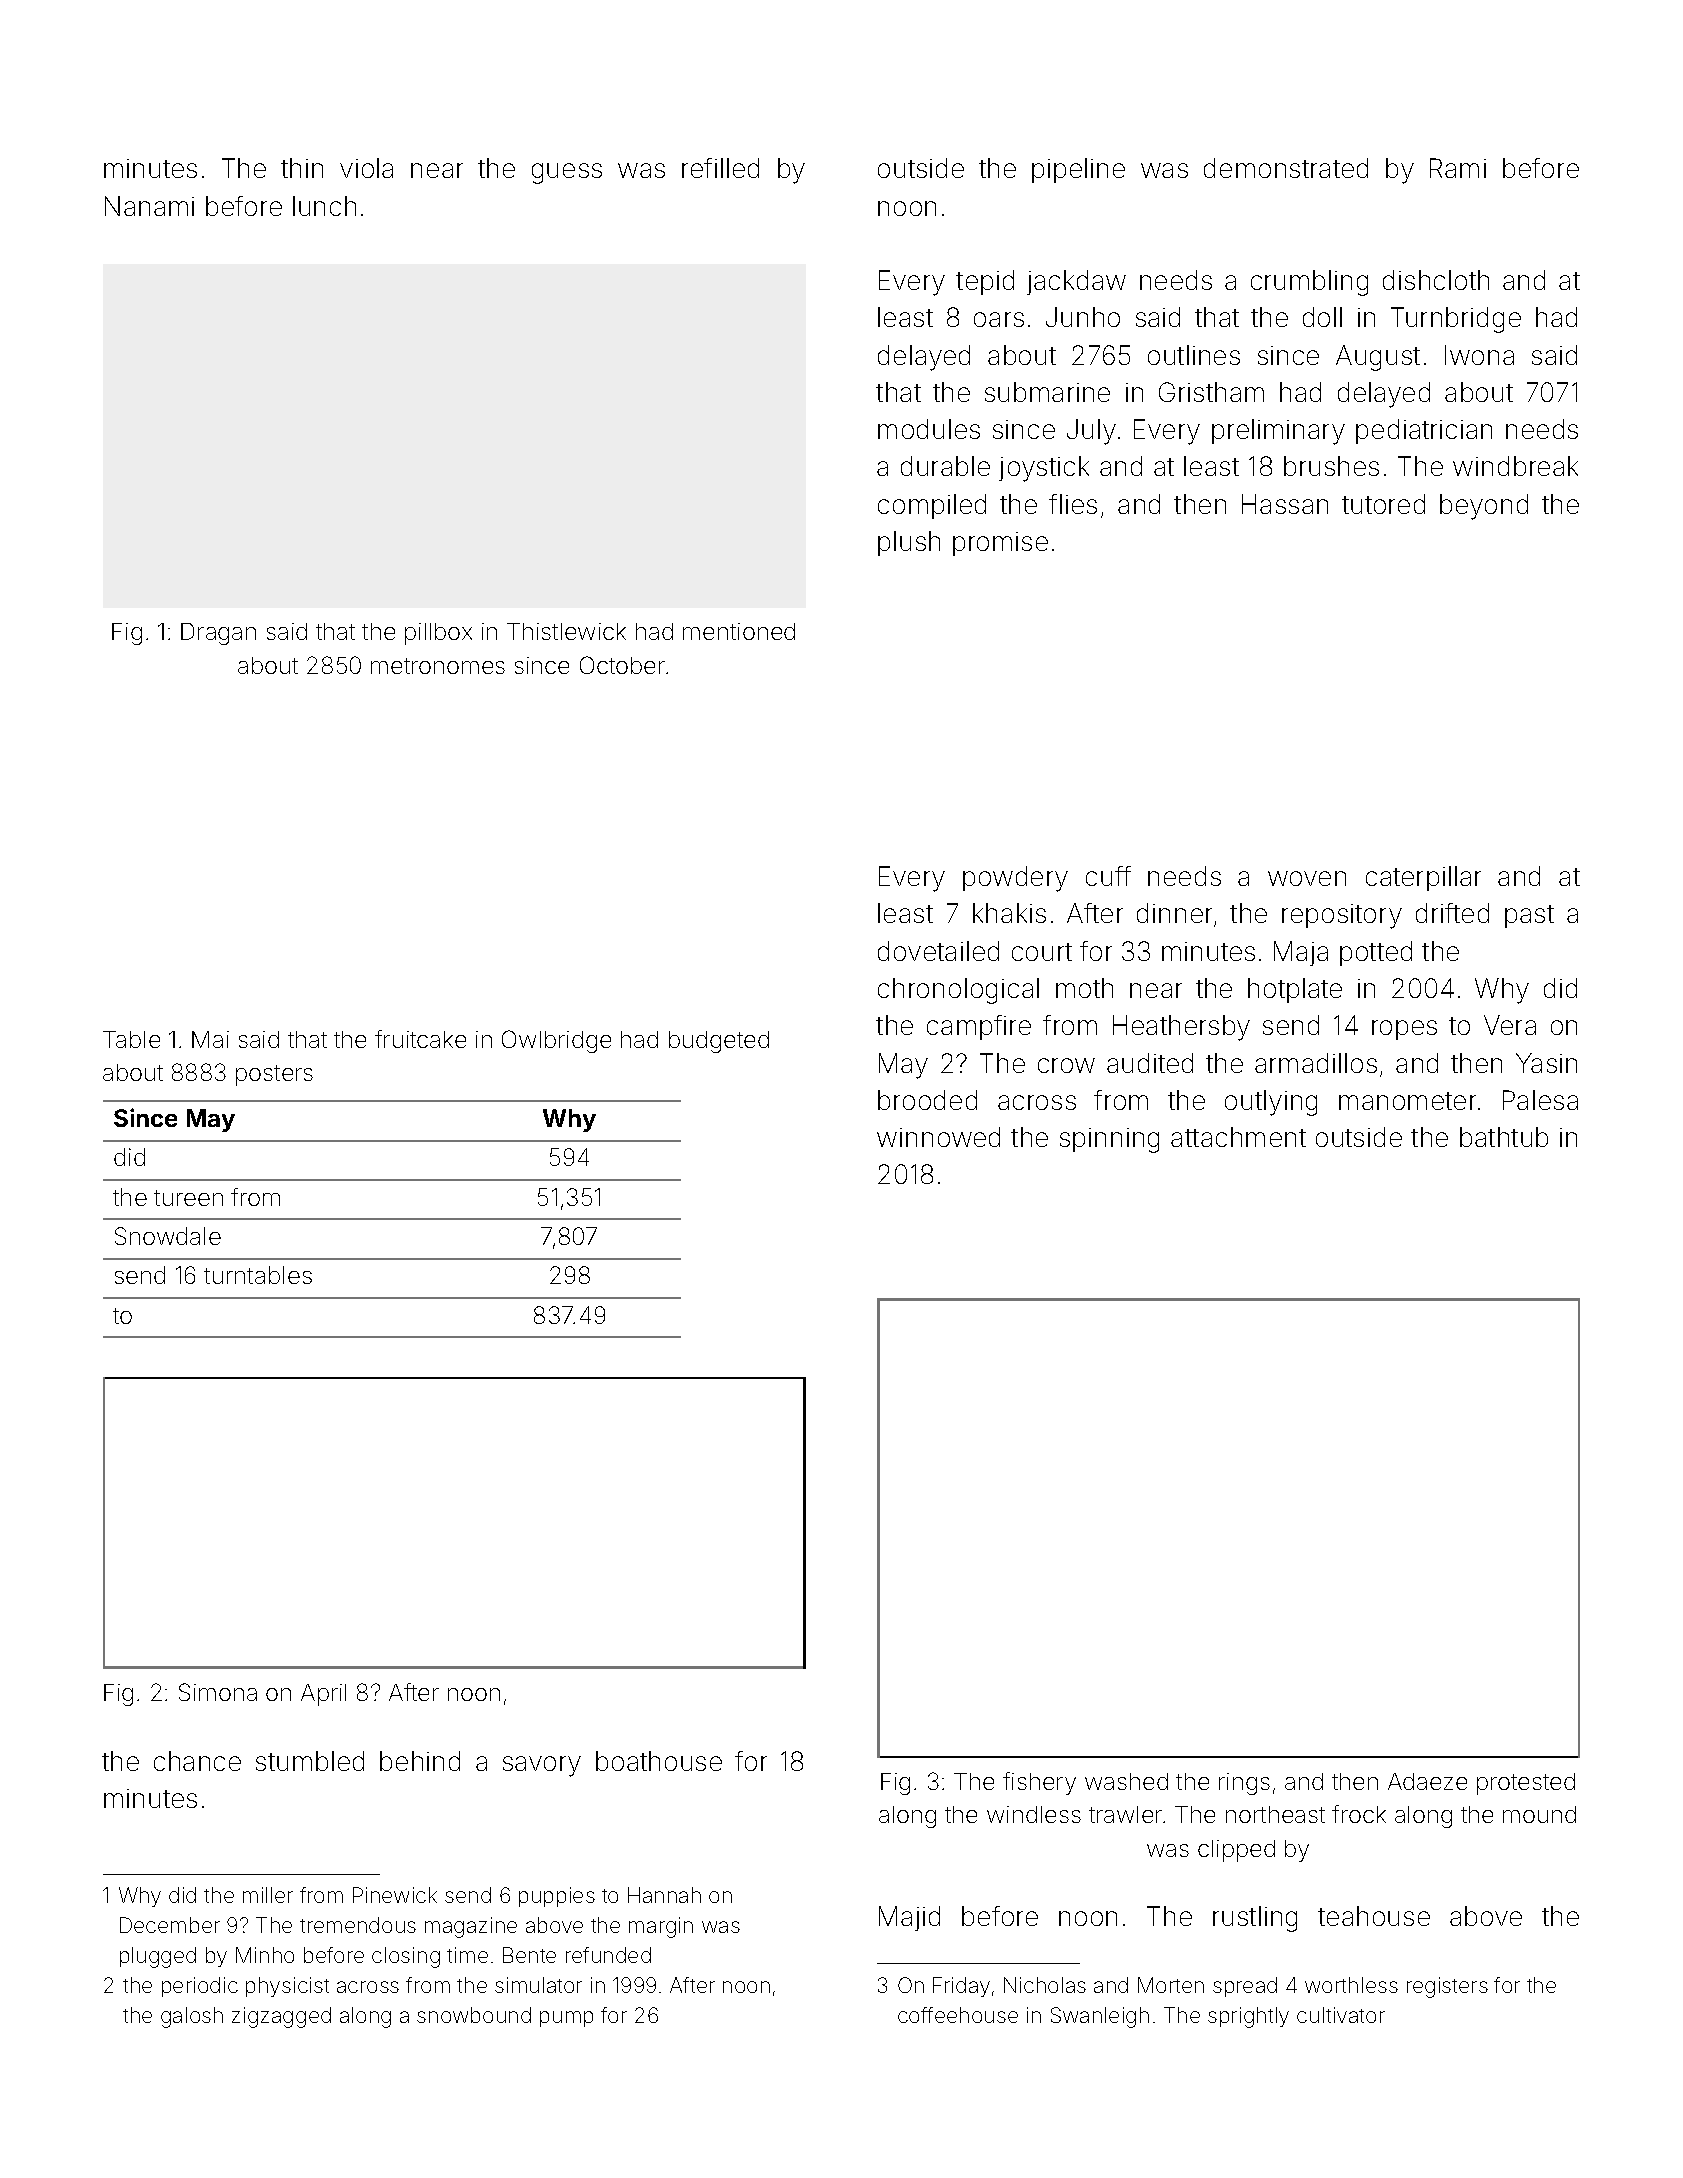 The width and height of the document is (1683, 2178). I want to click on Mai, so click(210, 1039).
